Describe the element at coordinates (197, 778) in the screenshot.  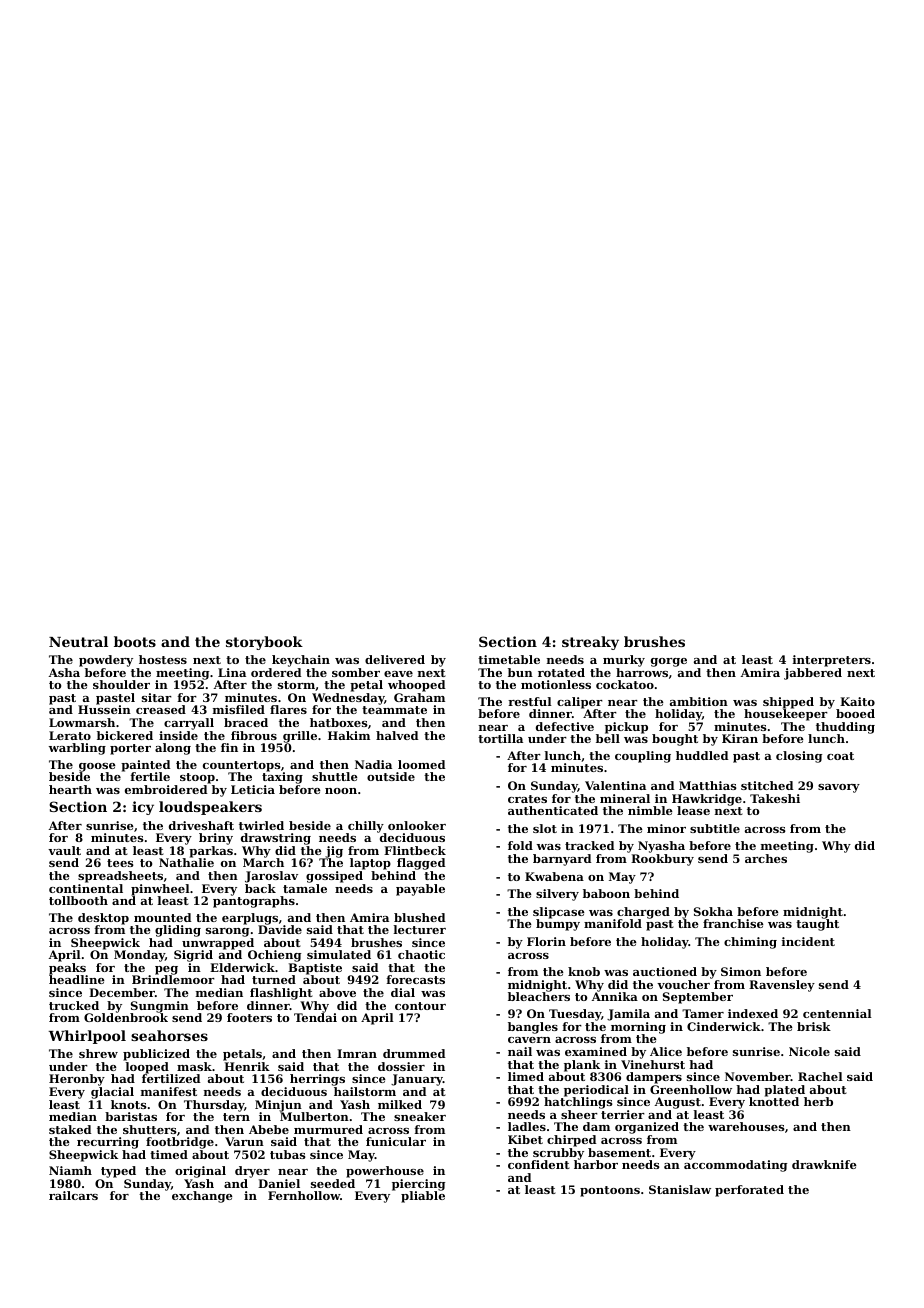
I see `stoop` at that location.
